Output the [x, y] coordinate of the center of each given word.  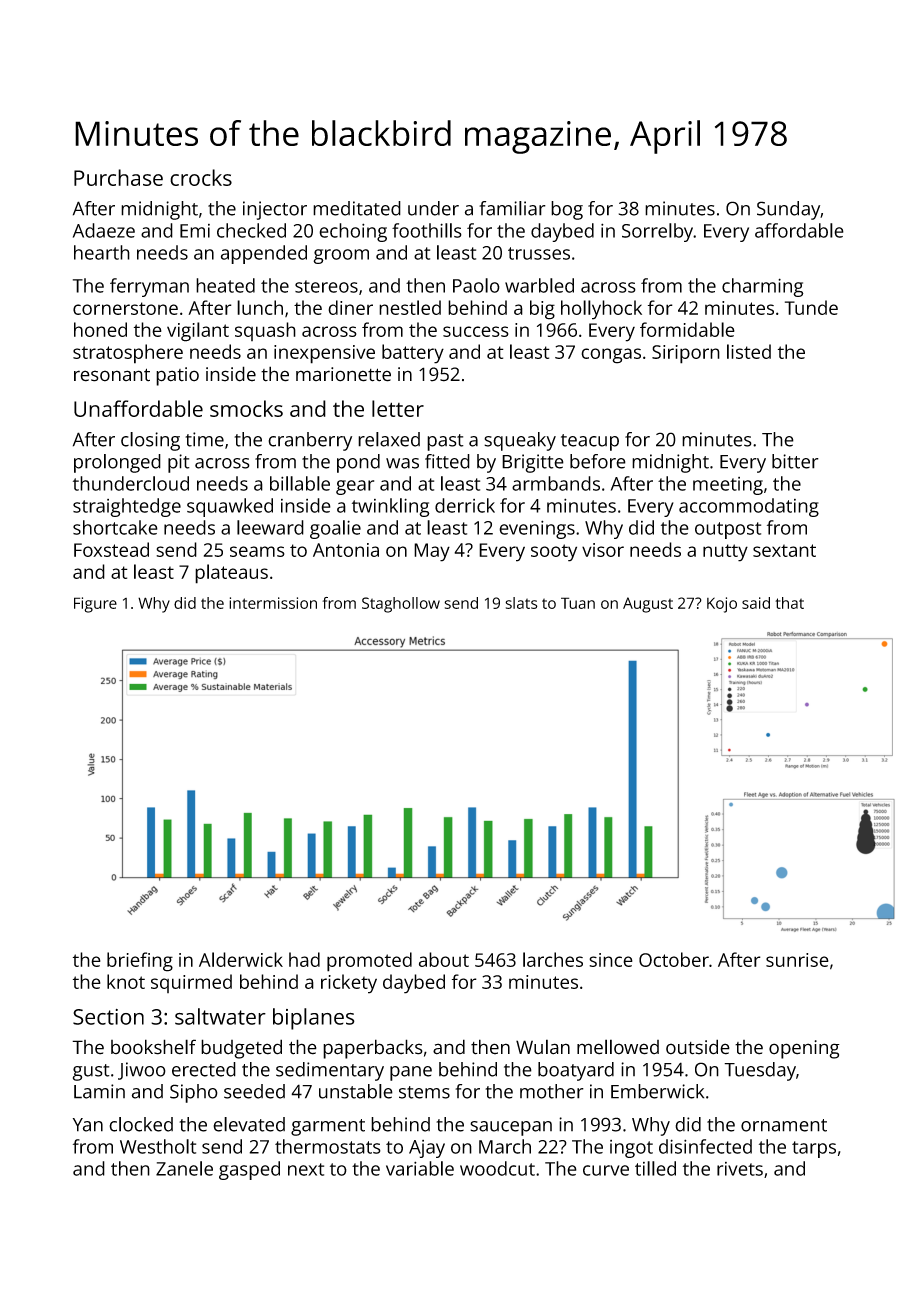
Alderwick [241, 959]
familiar [512, 208]
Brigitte [533, 463]
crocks [201, 177]
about [444, 959]
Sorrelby [658, 232]
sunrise [797, 960]
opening [804, 1049]
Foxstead [111, 549]
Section [108, 1017]
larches [553, 959]
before [598, 461]
